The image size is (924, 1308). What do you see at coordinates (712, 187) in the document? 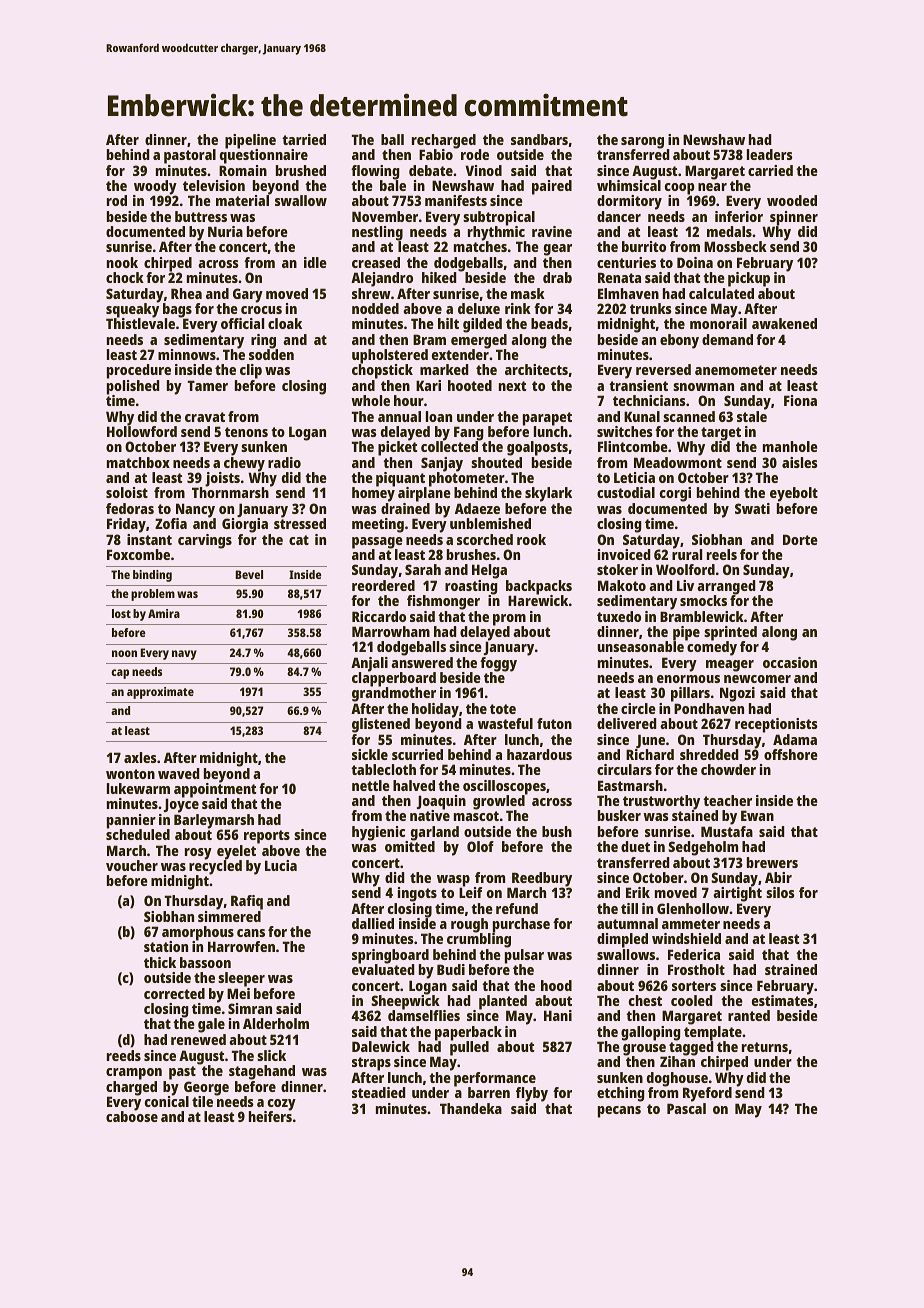
I see `near` at bounding box center [712, 187].
